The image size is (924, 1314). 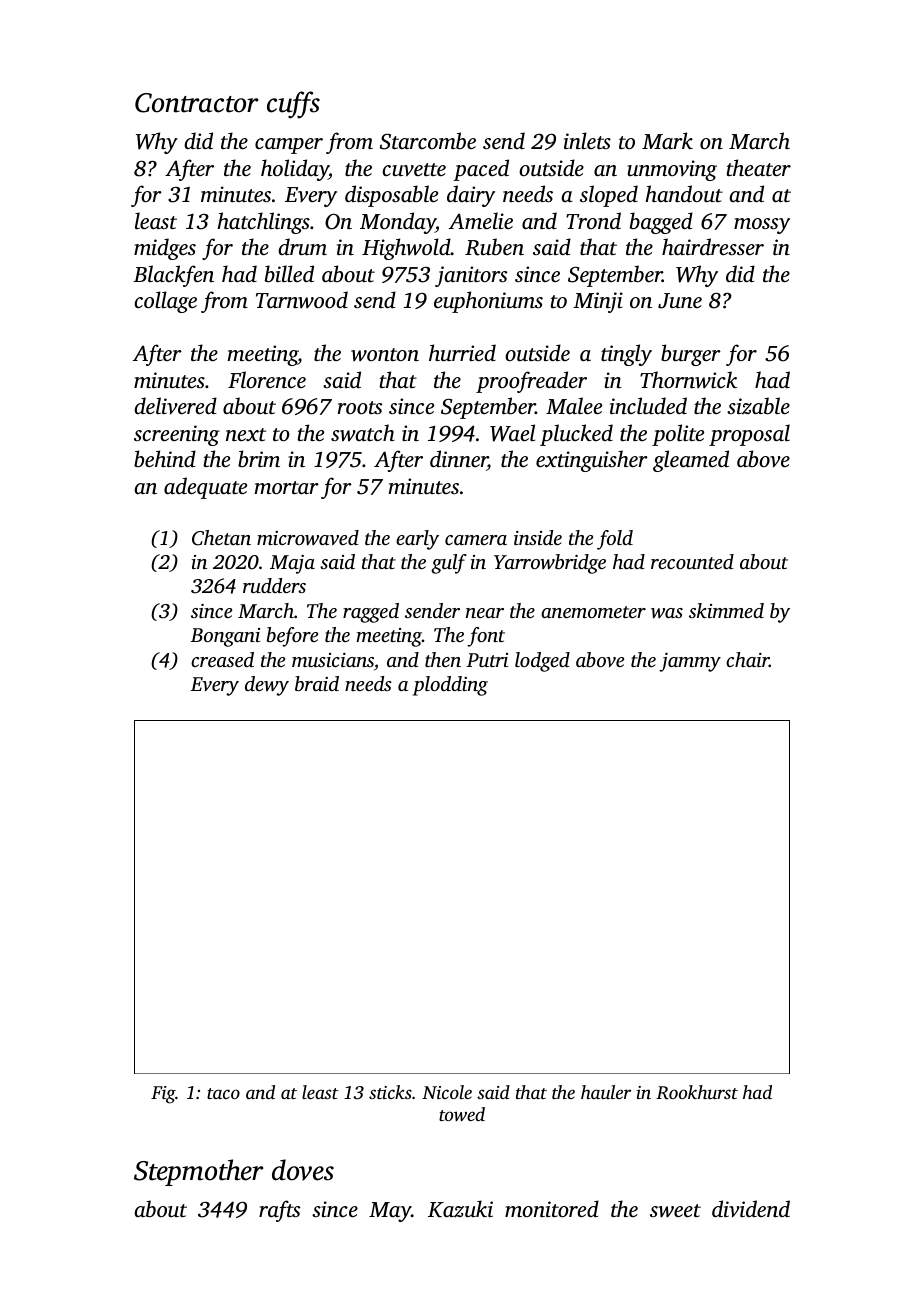 I want to click on taco, so click(x=223, y=1093).
